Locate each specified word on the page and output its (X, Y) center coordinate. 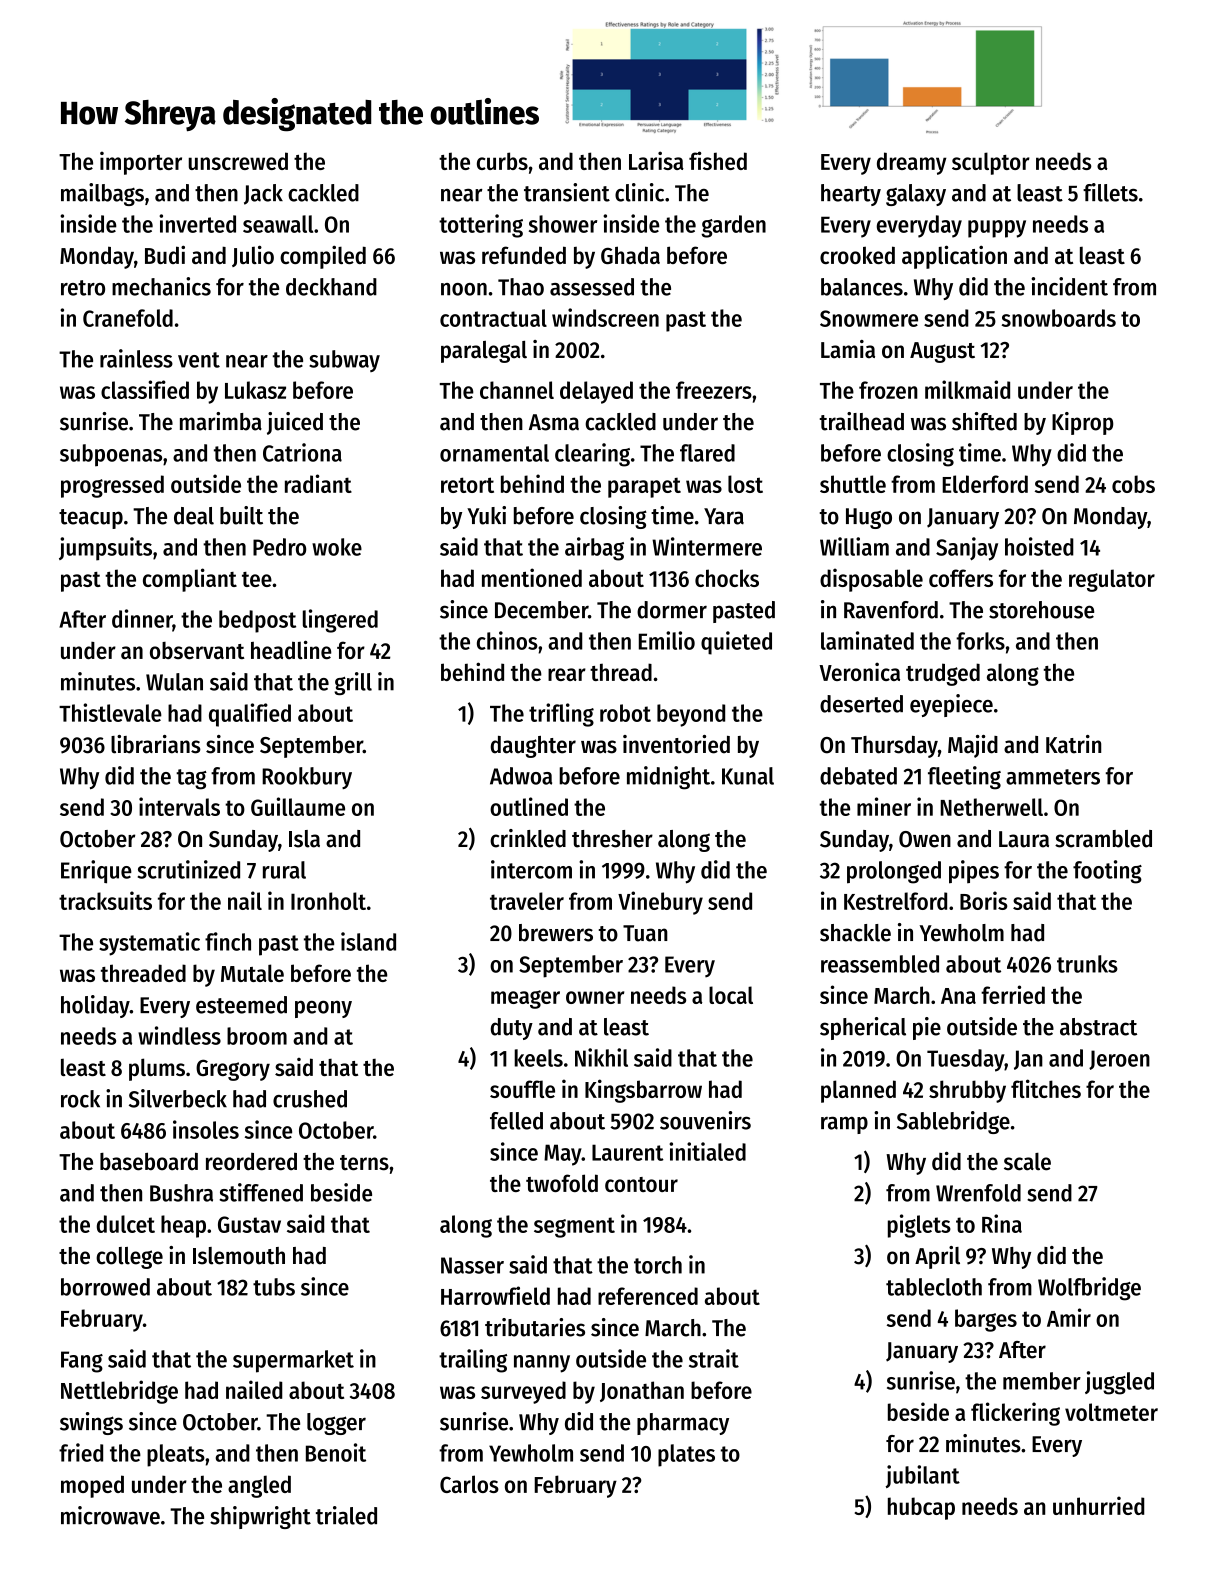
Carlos (469, 1484)
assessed (592, 287)
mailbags (102, 194)
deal (194, 516)
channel (517, 390)
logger (336, 1424)
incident (1069, 286)
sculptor (991, 163)
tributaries (535, 1327)
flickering (1015, 1414)
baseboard (149, 1161)
